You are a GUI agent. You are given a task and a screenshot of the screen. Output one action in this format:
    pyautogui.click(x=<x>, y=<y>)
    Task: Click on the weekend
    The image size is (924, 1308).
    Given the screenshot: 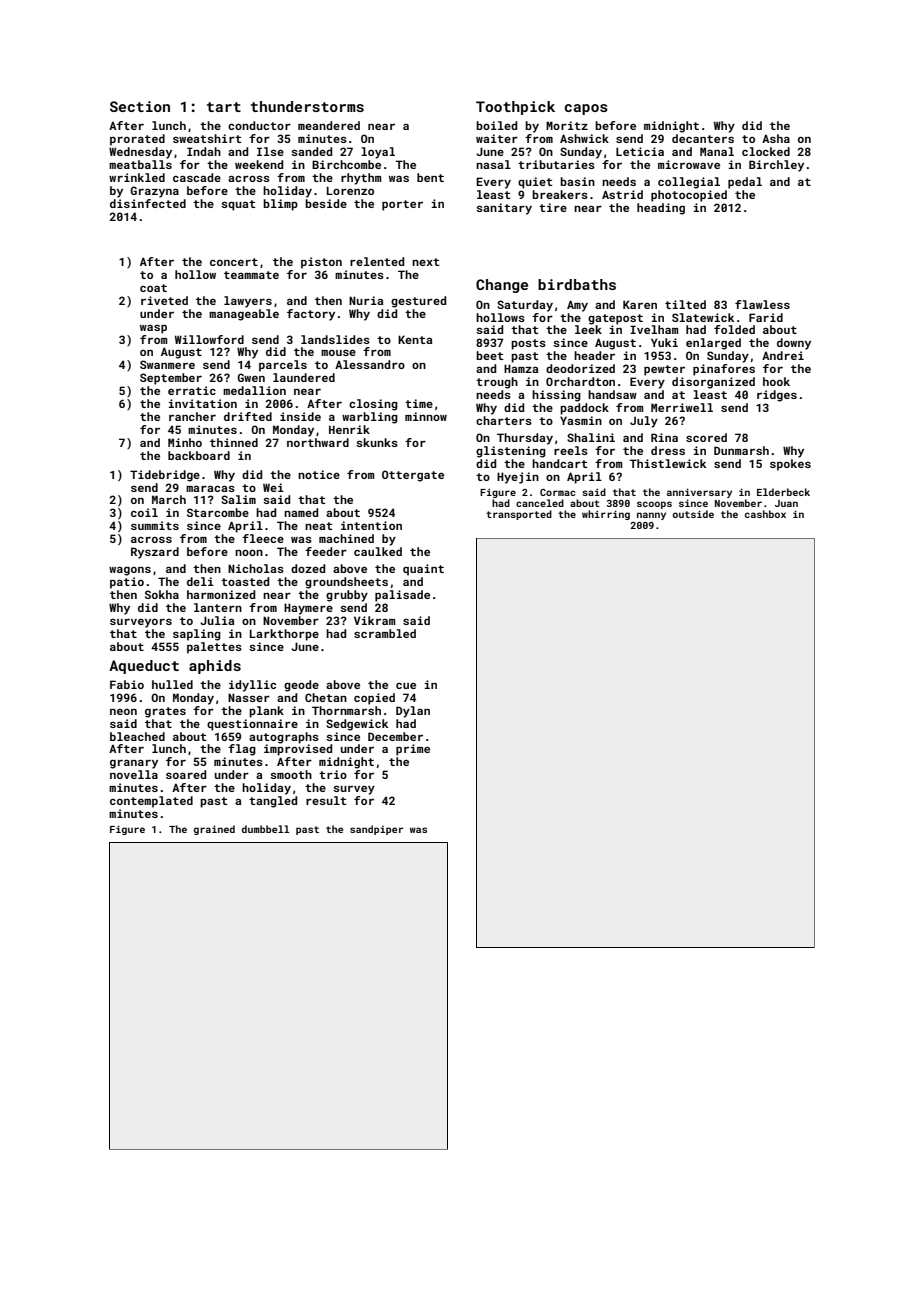 What is the action you would take?
    pyautogui.click(x=259, y=164)
